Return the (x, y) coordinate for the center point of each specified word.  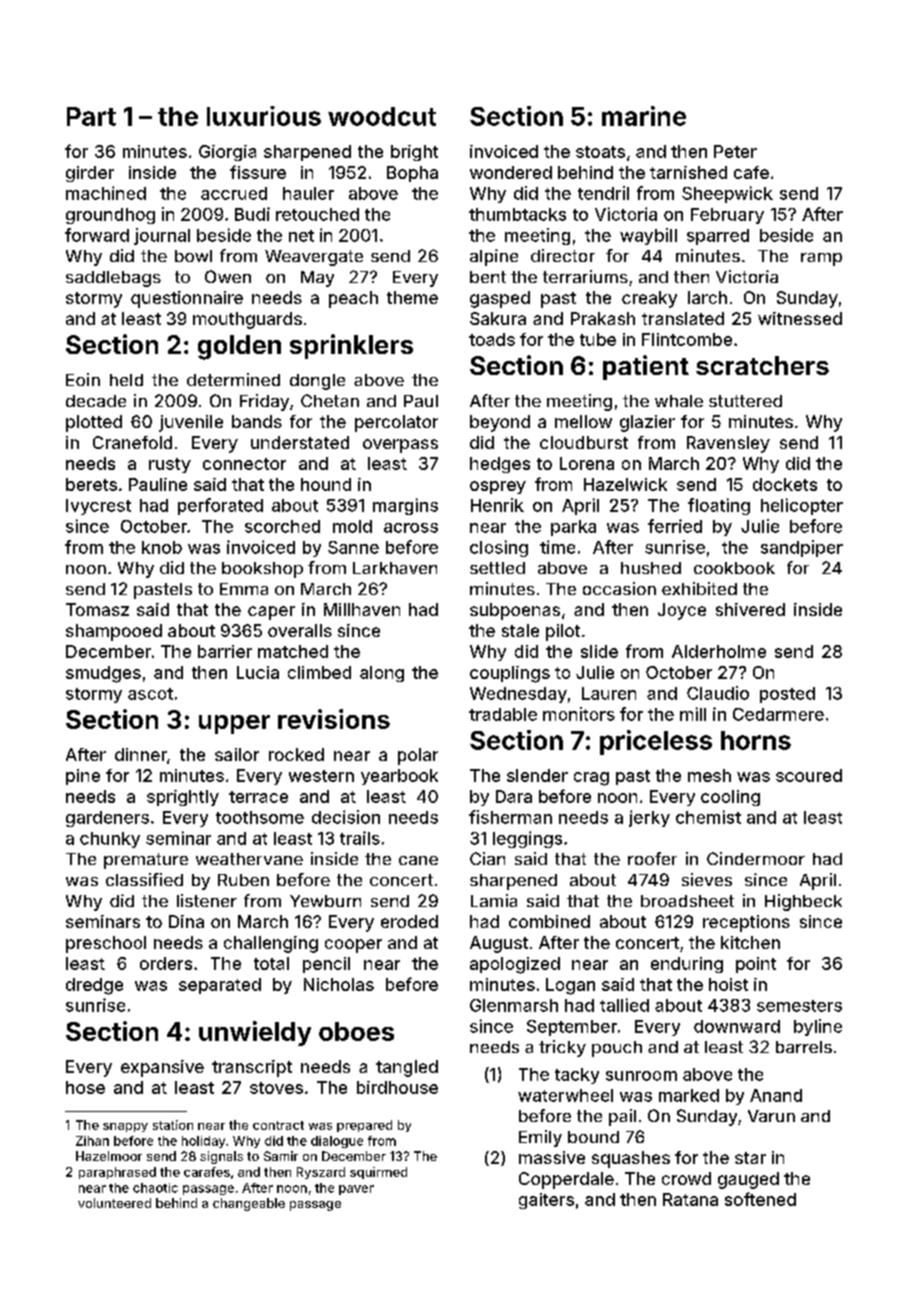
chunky (110, 840)
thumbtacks (517, 214)
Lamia (494, 900)
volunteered (114, 1203)
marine (644, 116)
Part (91, 116)
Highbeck (803, 902)
